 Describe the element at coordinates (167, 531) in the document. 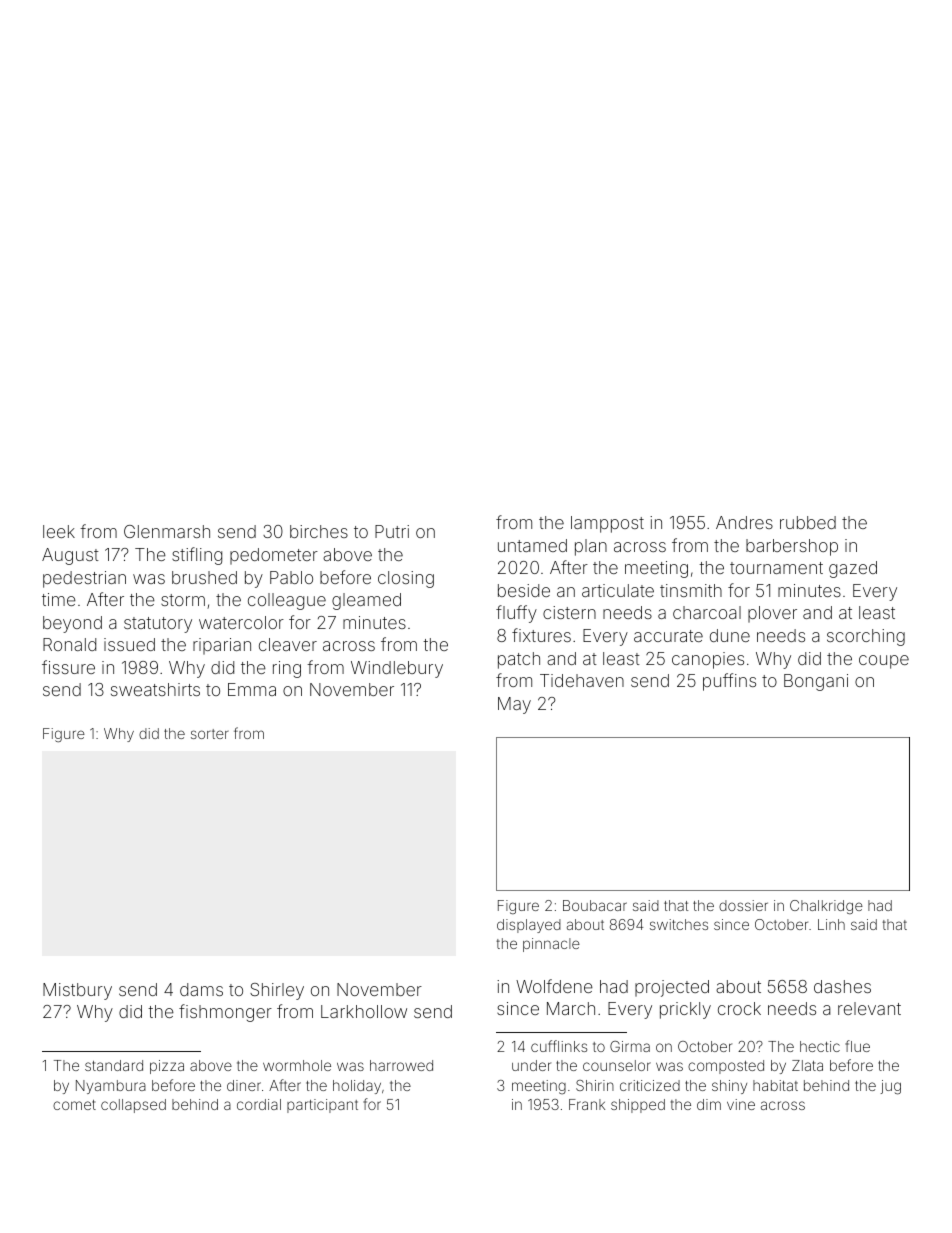

I see `Glenmarsh` at that location.
